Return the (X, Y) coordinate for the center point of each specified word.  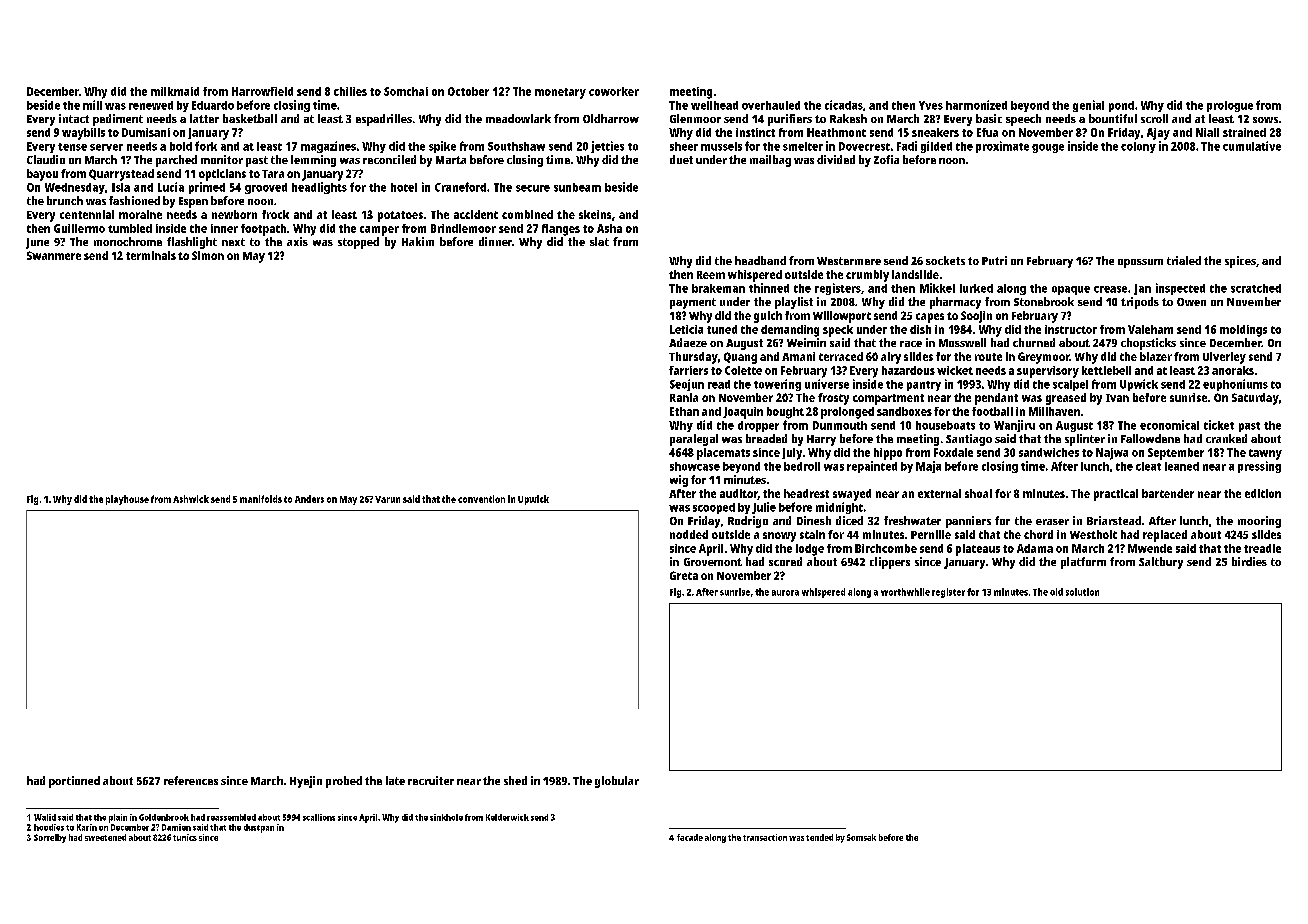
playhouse (127, 500)
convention (481, 499)
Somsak (861, 837)
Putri (994, 260)
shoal (978, 493)
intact (74, 118)
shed (515, 780)
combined (527, 214)
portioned (74, 782)
